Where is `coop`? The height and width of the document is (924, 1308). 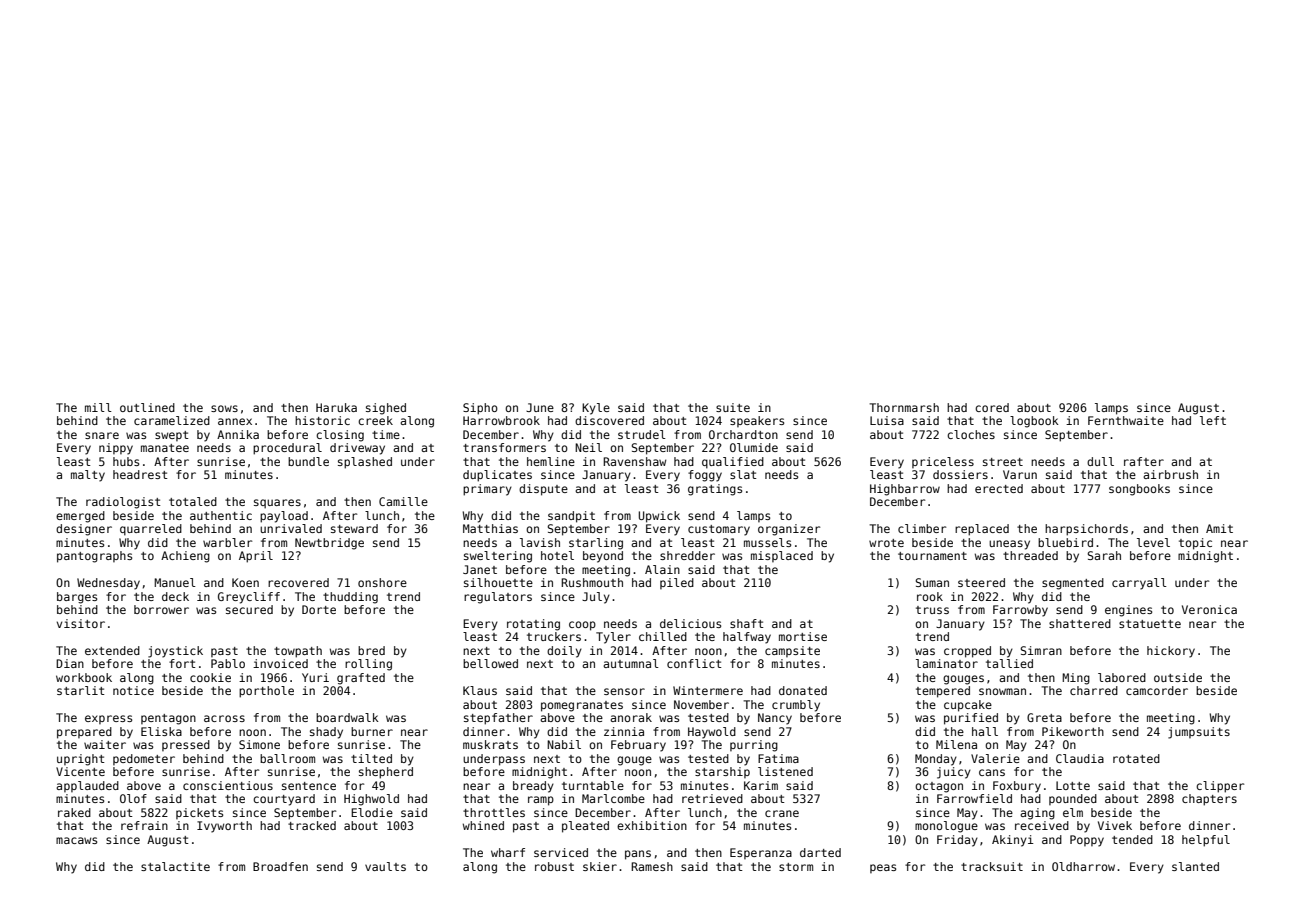
coop is located at coordinates (582, 626).
